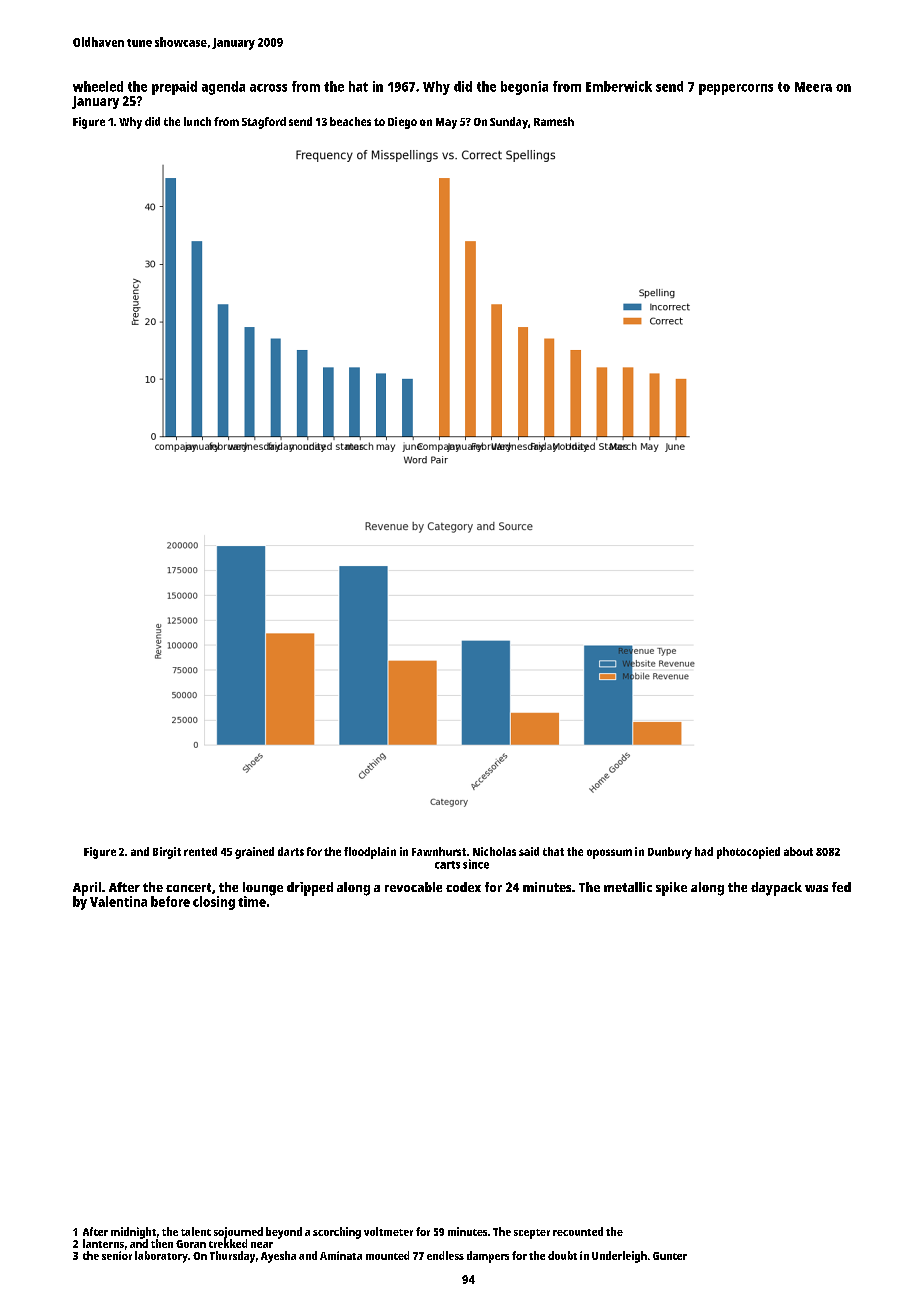 The width and height of the page is (924, 1308). Describe the element at coordinates (554, 121) in the page. I see `Ramesh` at that location.
